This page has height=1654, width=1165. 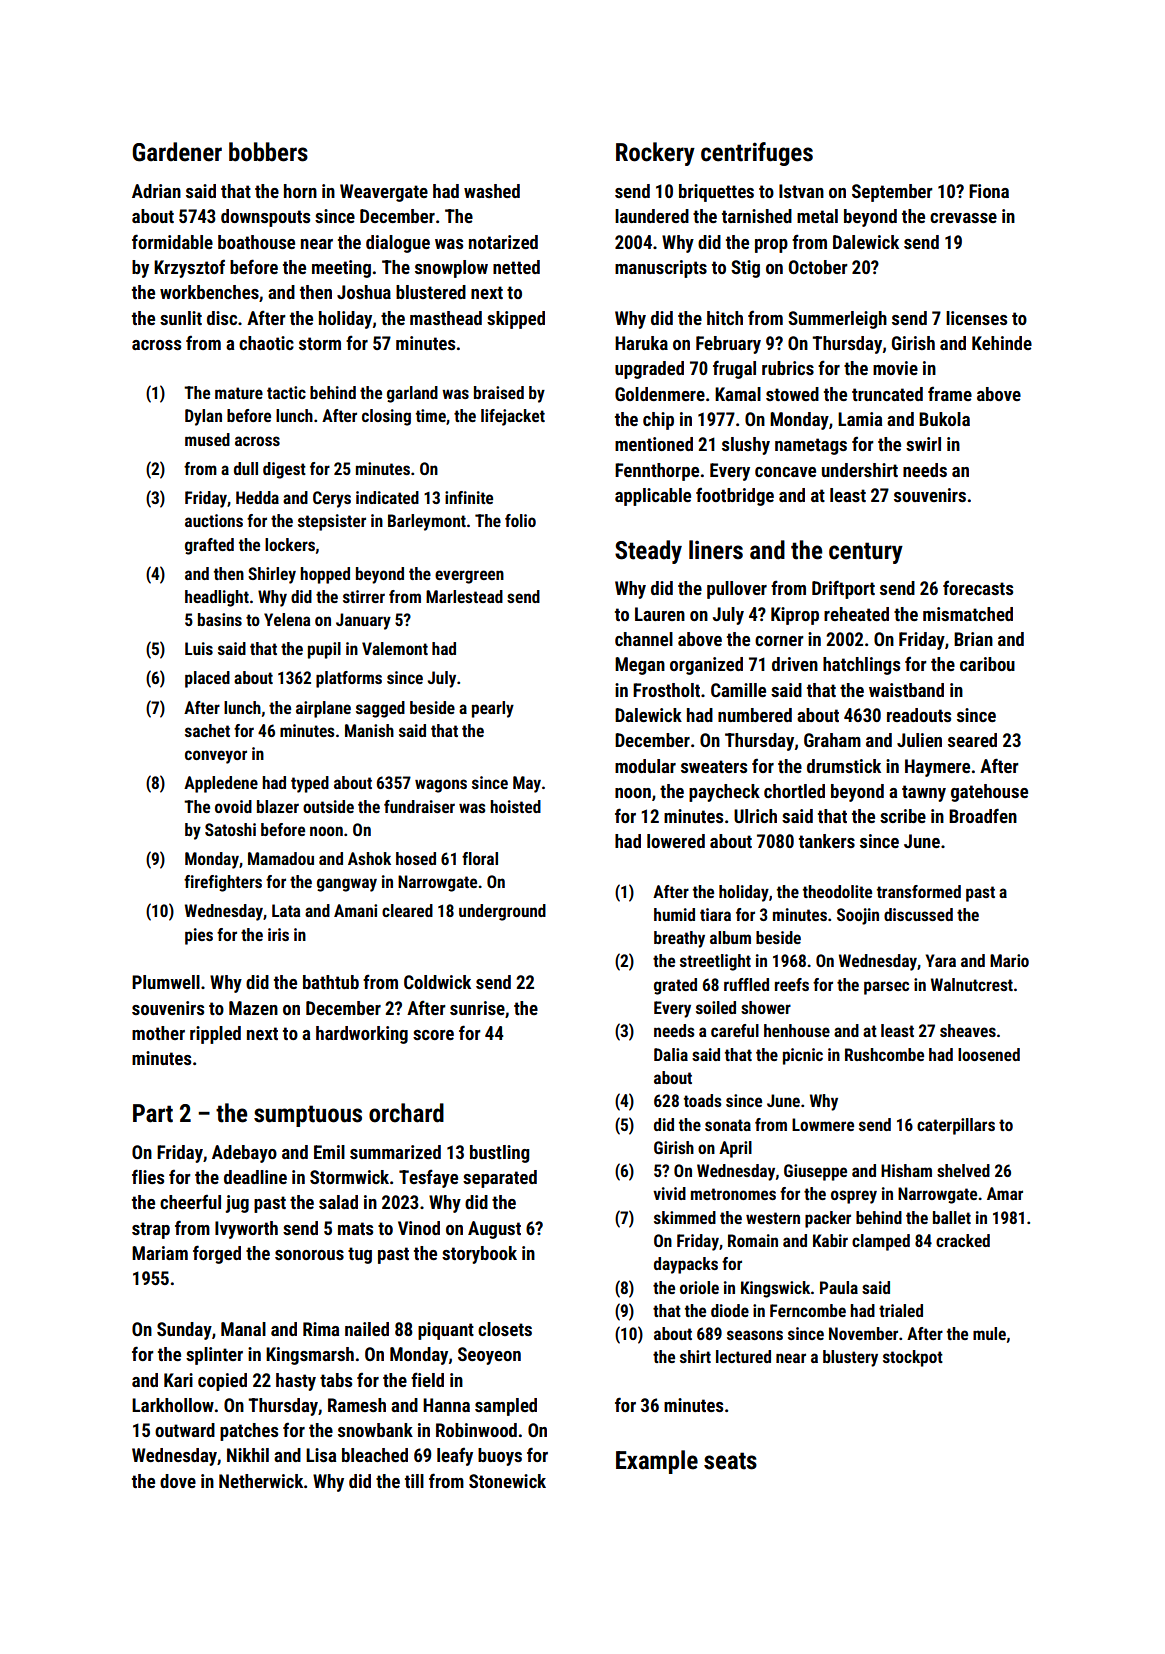 I want to click on Yelena, so click(x=287, y=619).
